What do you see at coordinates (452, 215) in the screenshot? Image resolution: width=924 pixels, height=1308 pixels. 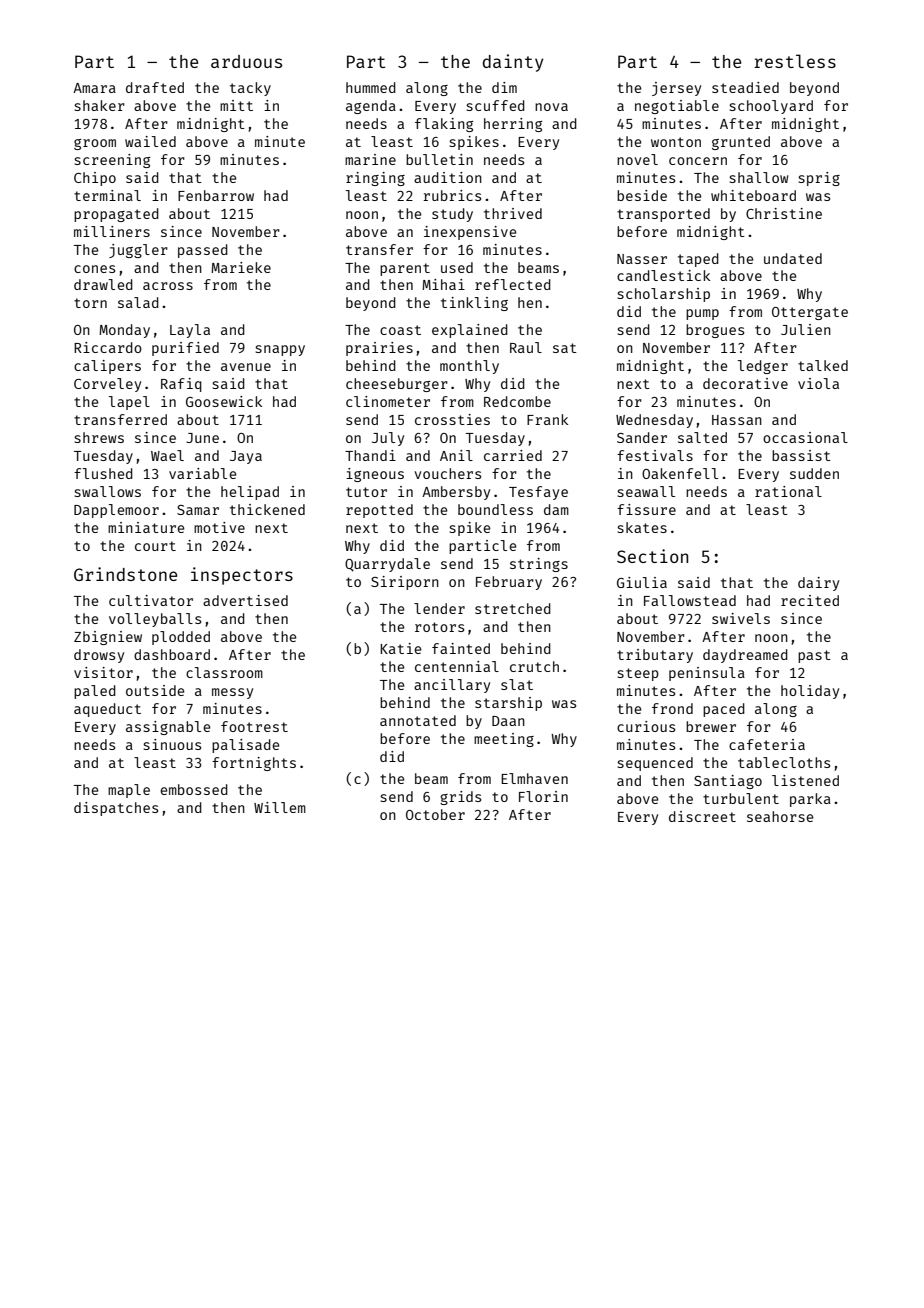 I see `study` at bounding box center [452, 215].
